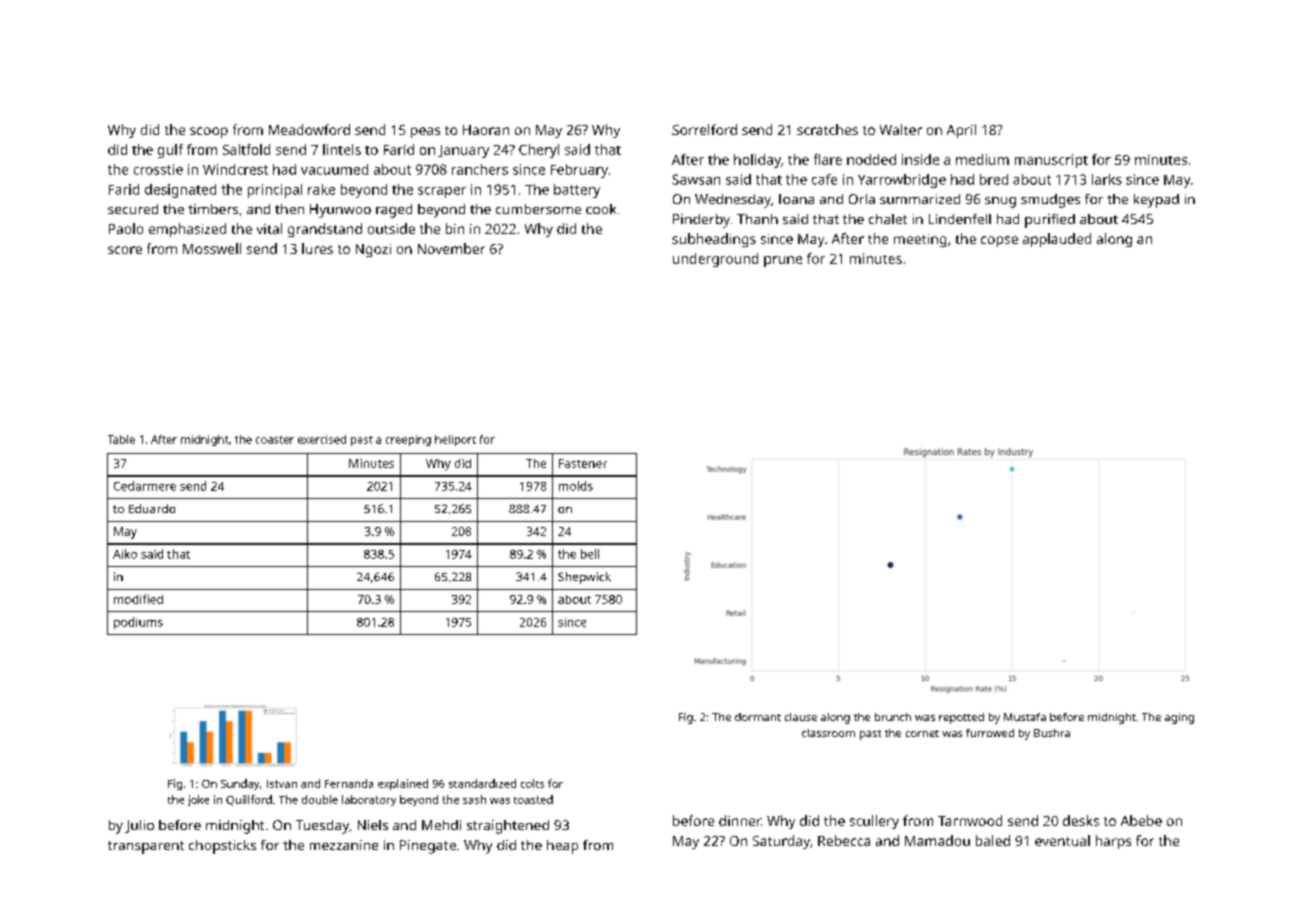 This image has height=924, width=1308. I want to click on Aiko, so click(125, 554).
